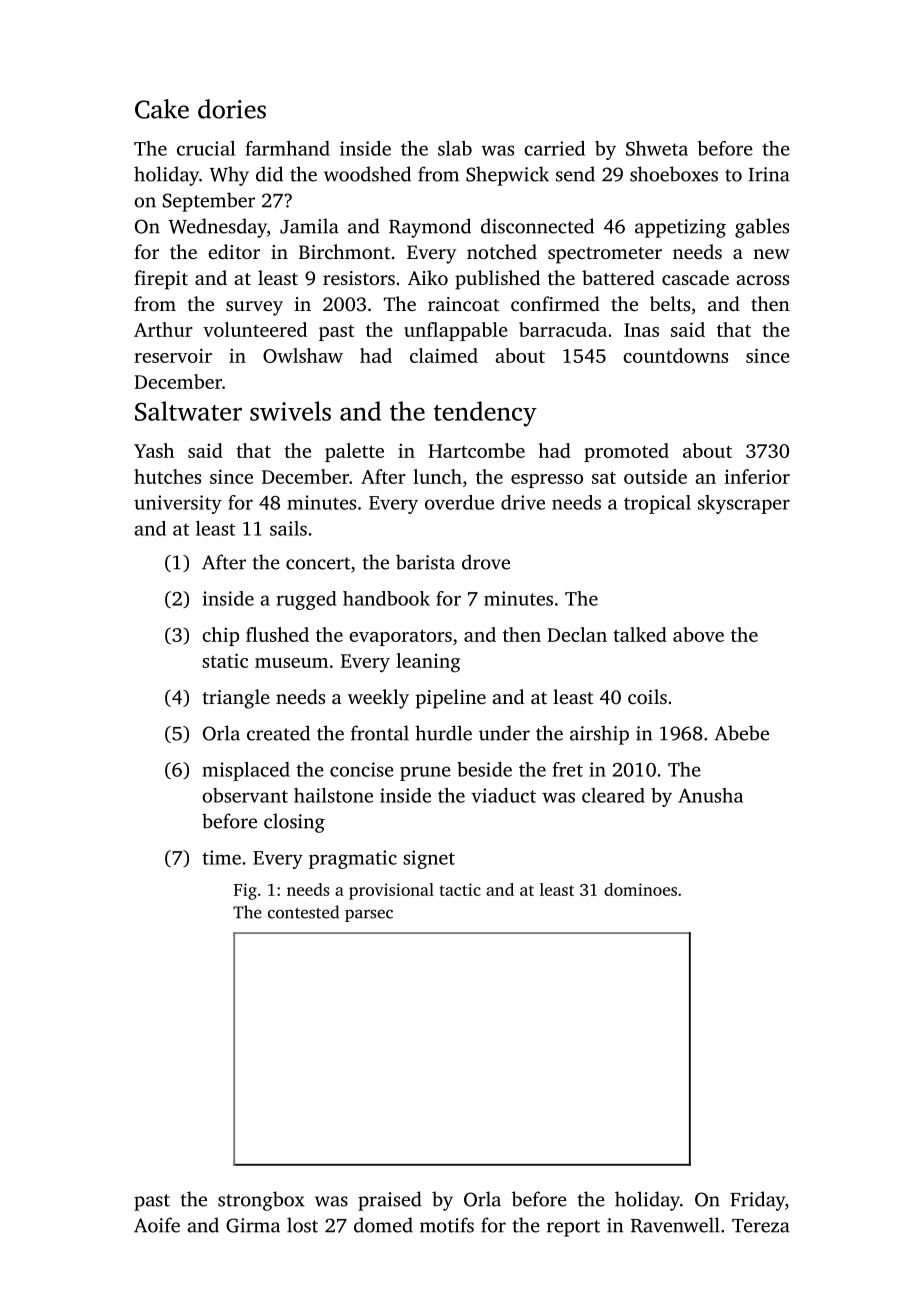  What do you see at coordinates (710, 795) in the screenshot?
I see `Anusha` at bounding box center [710, 795].
